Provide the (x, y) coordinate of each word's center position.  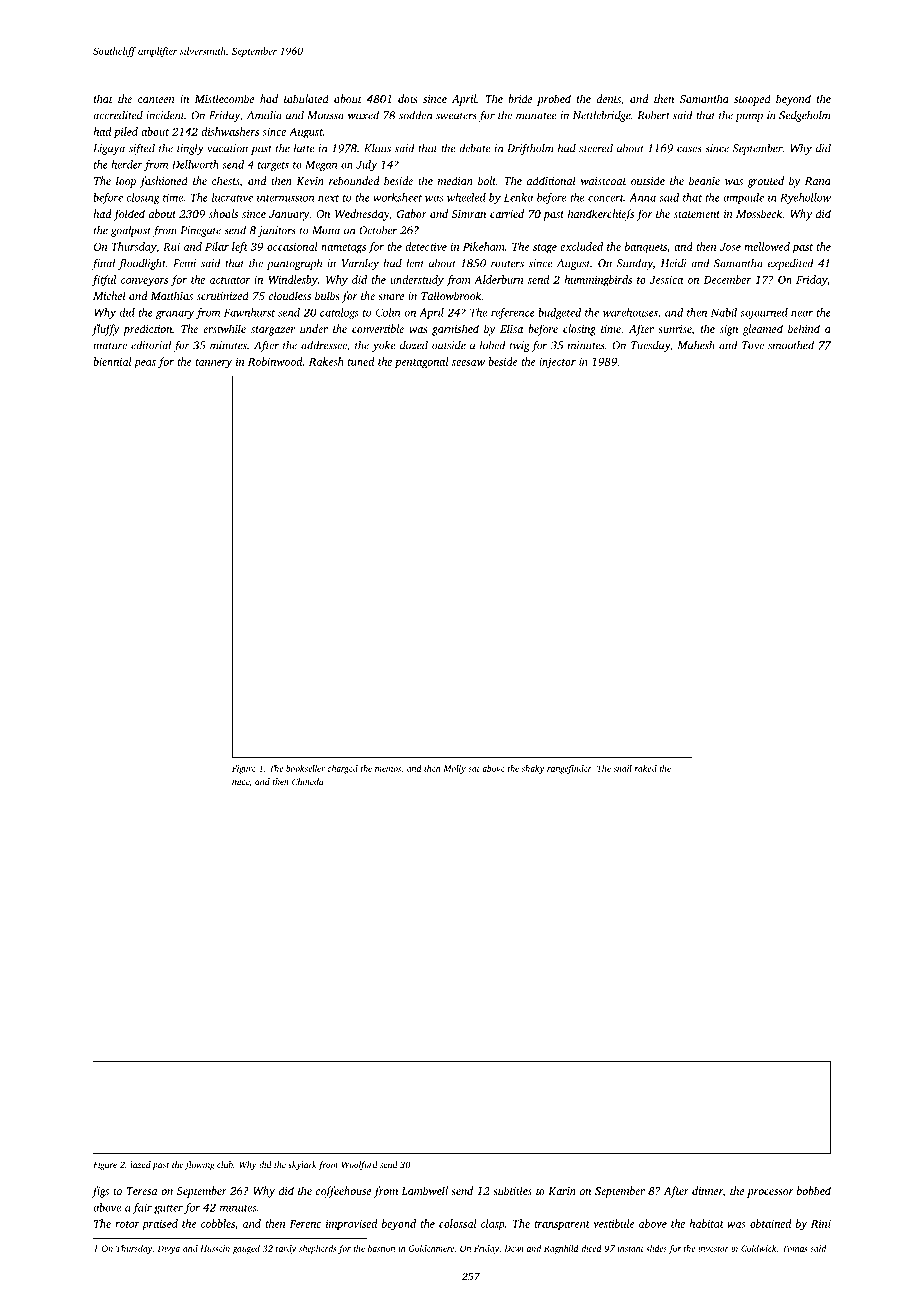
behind (804, 328)
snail (623, 768)
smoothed (791, 345)
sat (474, 769)
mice (240, 781)
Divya (169, 1249)
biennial (112, 361)
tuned (361, 361)
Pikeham (484, 246)
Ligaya (109, 149)
